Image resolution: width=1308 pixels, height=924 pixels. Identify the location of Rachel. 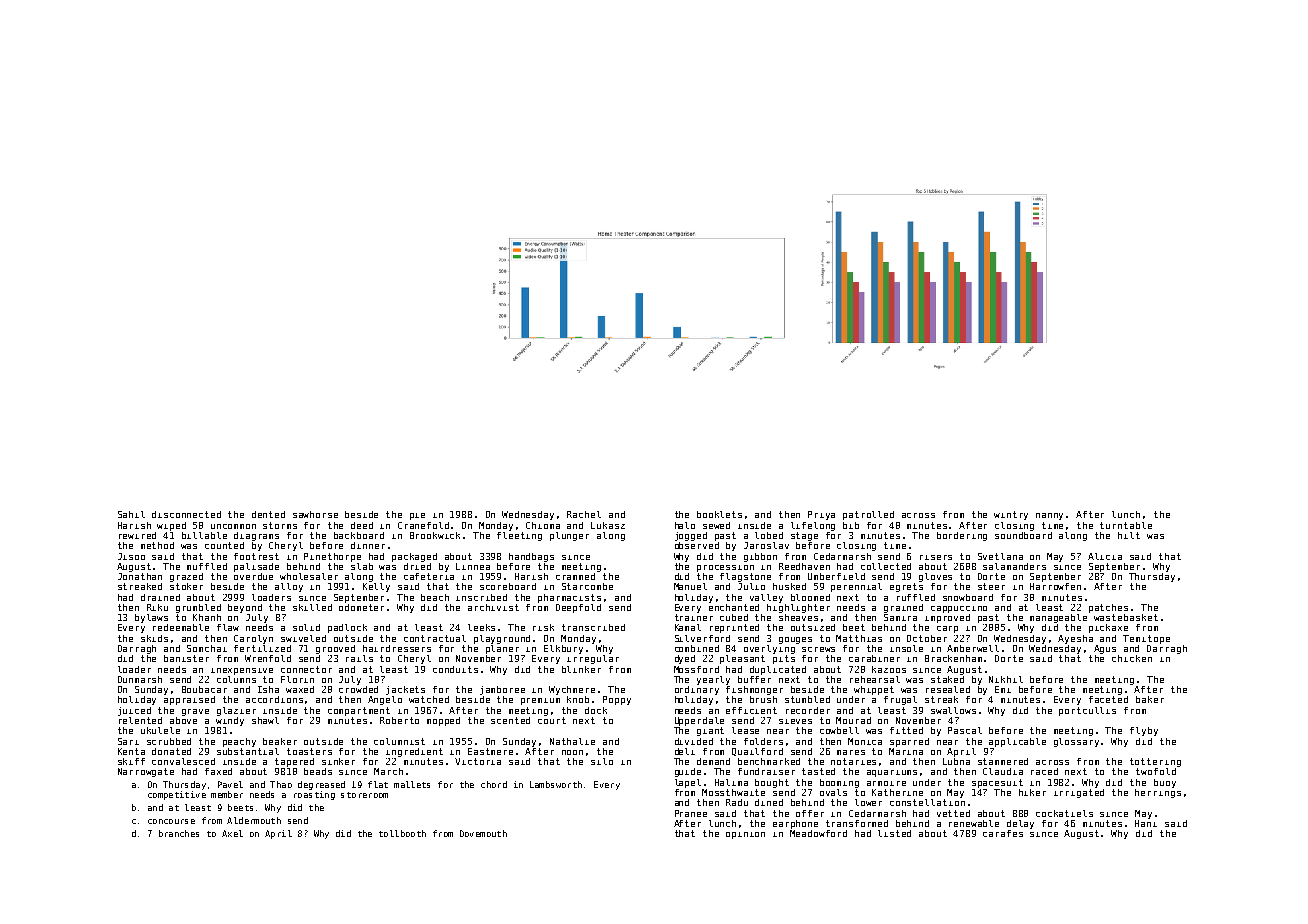
(584, 514).
